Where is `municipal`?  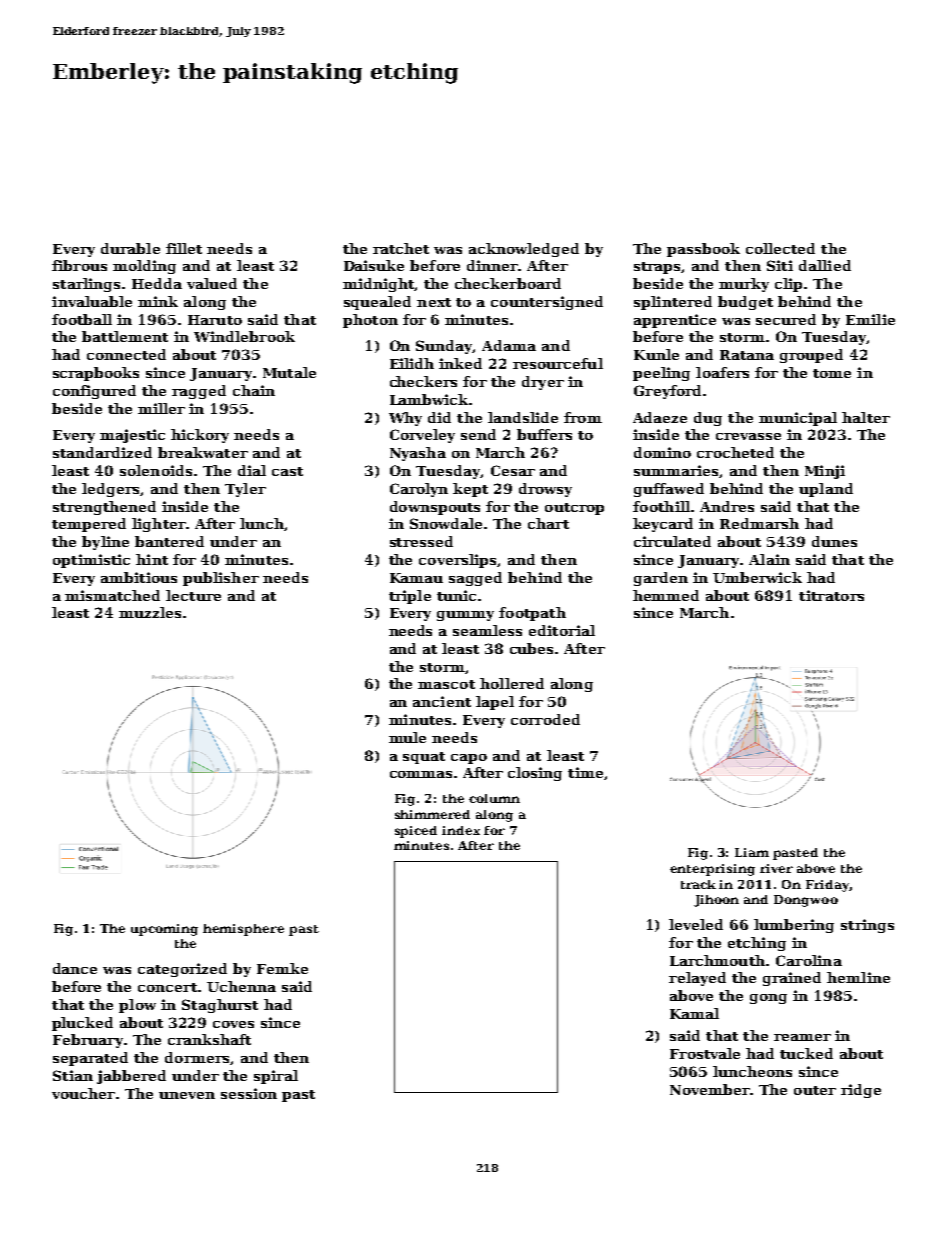
municipal is located at coordinates (798, 419).
